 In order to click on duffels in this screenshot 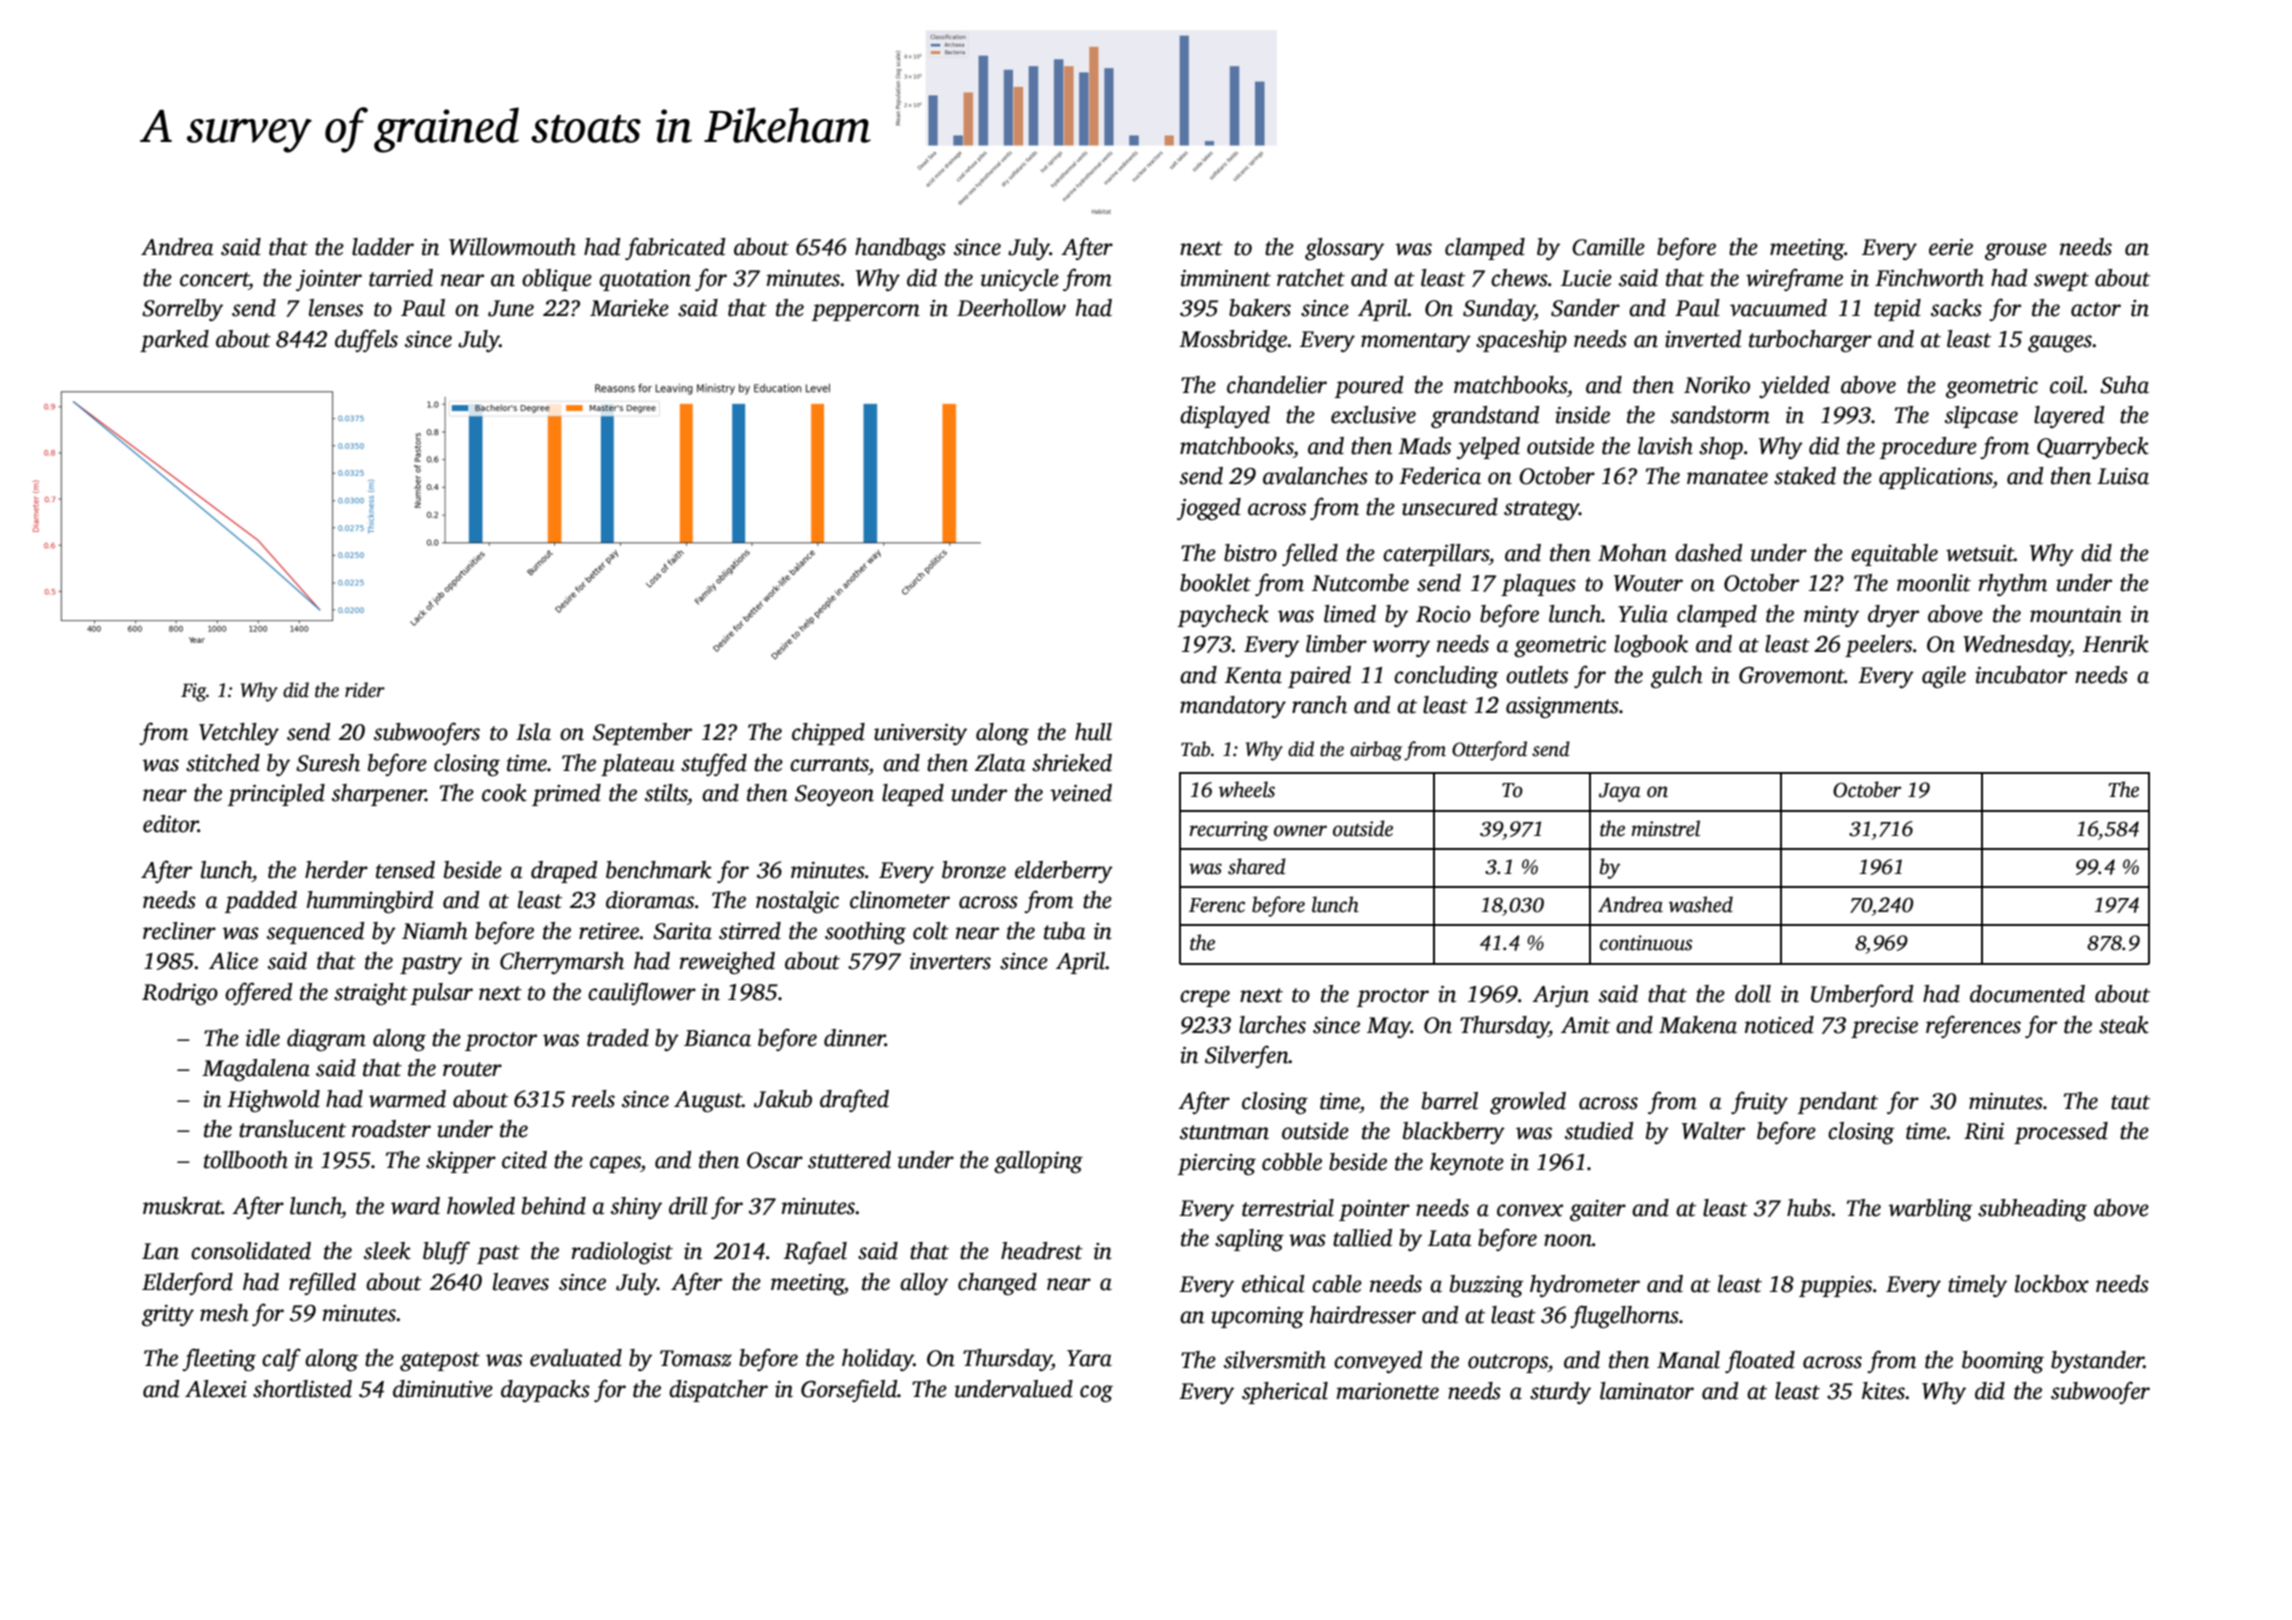, I will do `click(366, 340)`.
